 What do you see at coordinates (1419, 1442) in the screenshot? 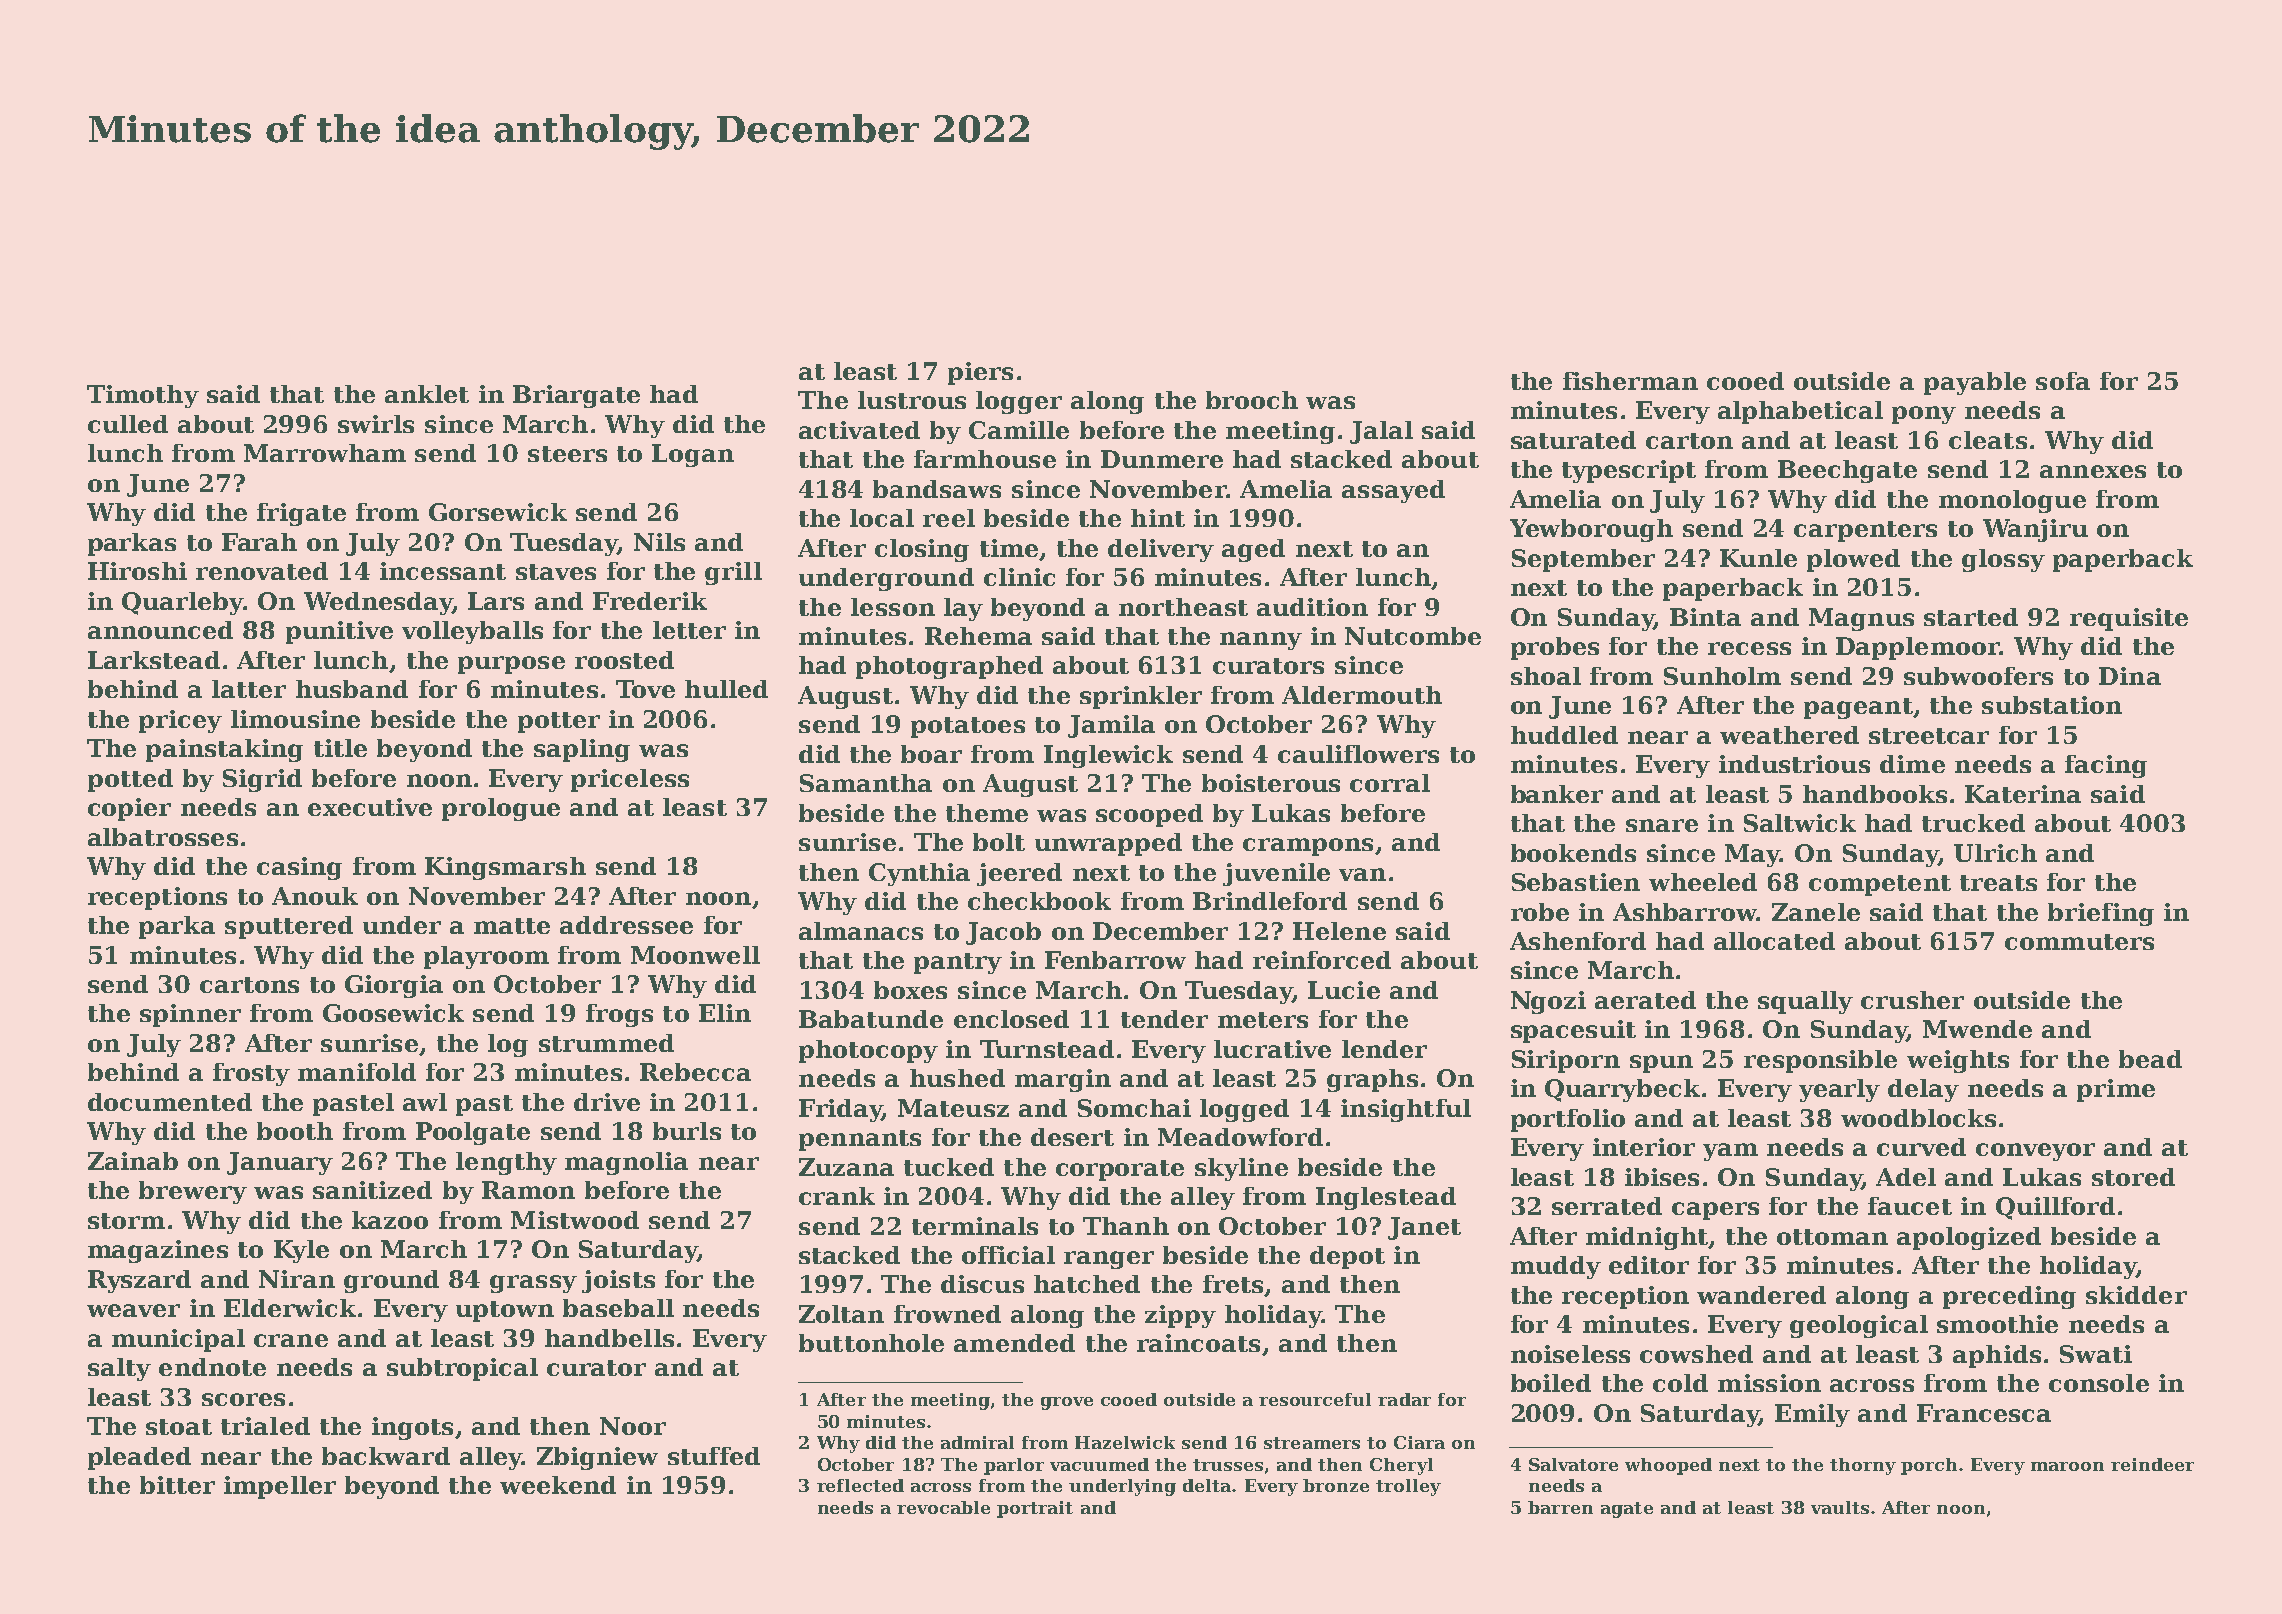
I see `Ciara` at bounding box center [1419, 1442].
